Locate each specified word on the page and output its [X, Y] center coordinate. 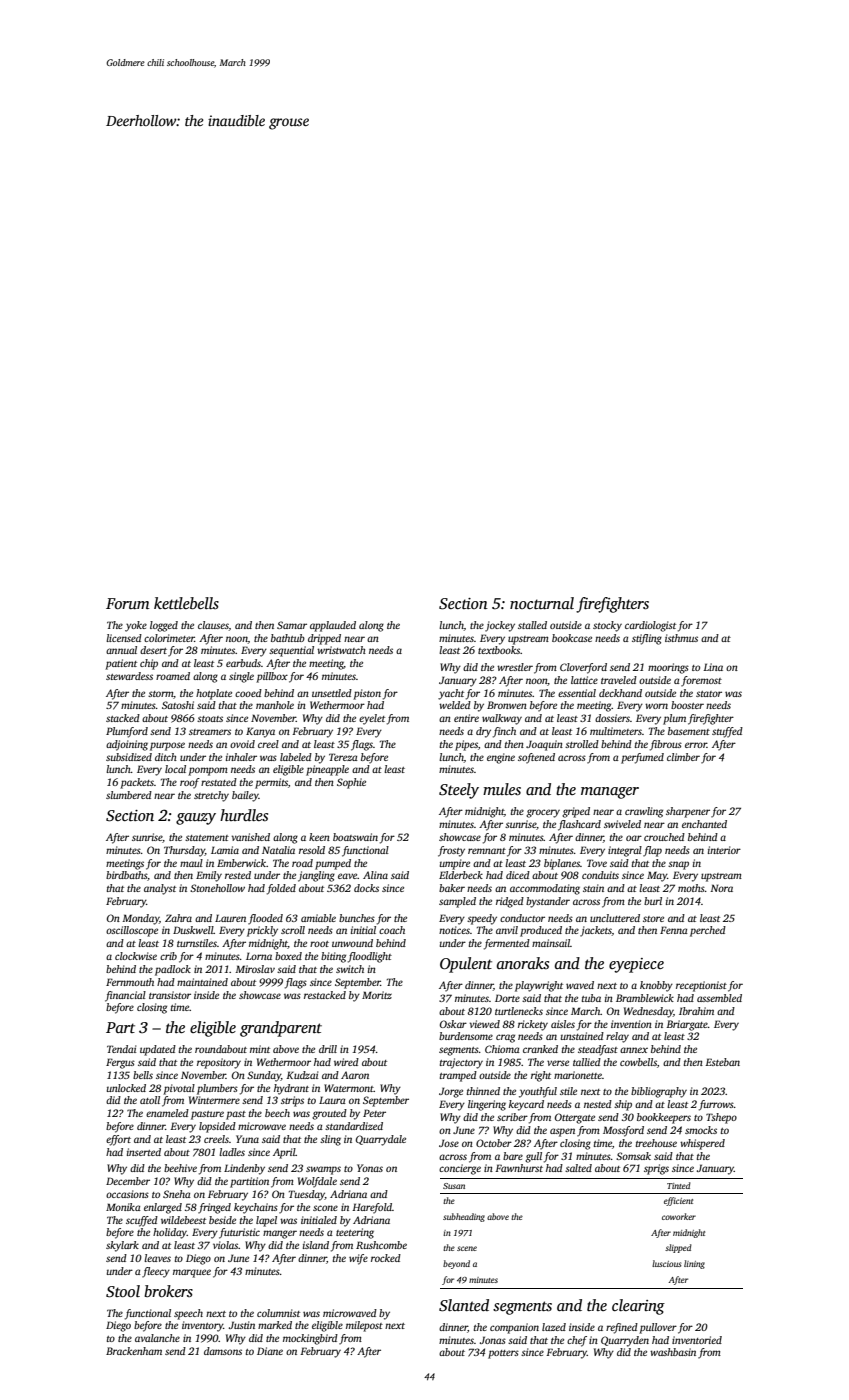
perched [708, 931]
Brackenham [134, 1351]
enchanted [704, 824]
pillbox [272, 677]
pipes [466, 745]
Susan [454, 1186]
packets [137, 783]
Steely [459, 791]
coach [392, 930]
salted [578, 1168]
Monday [140, 919]
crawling [644, 812]
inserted [144, 1152]
